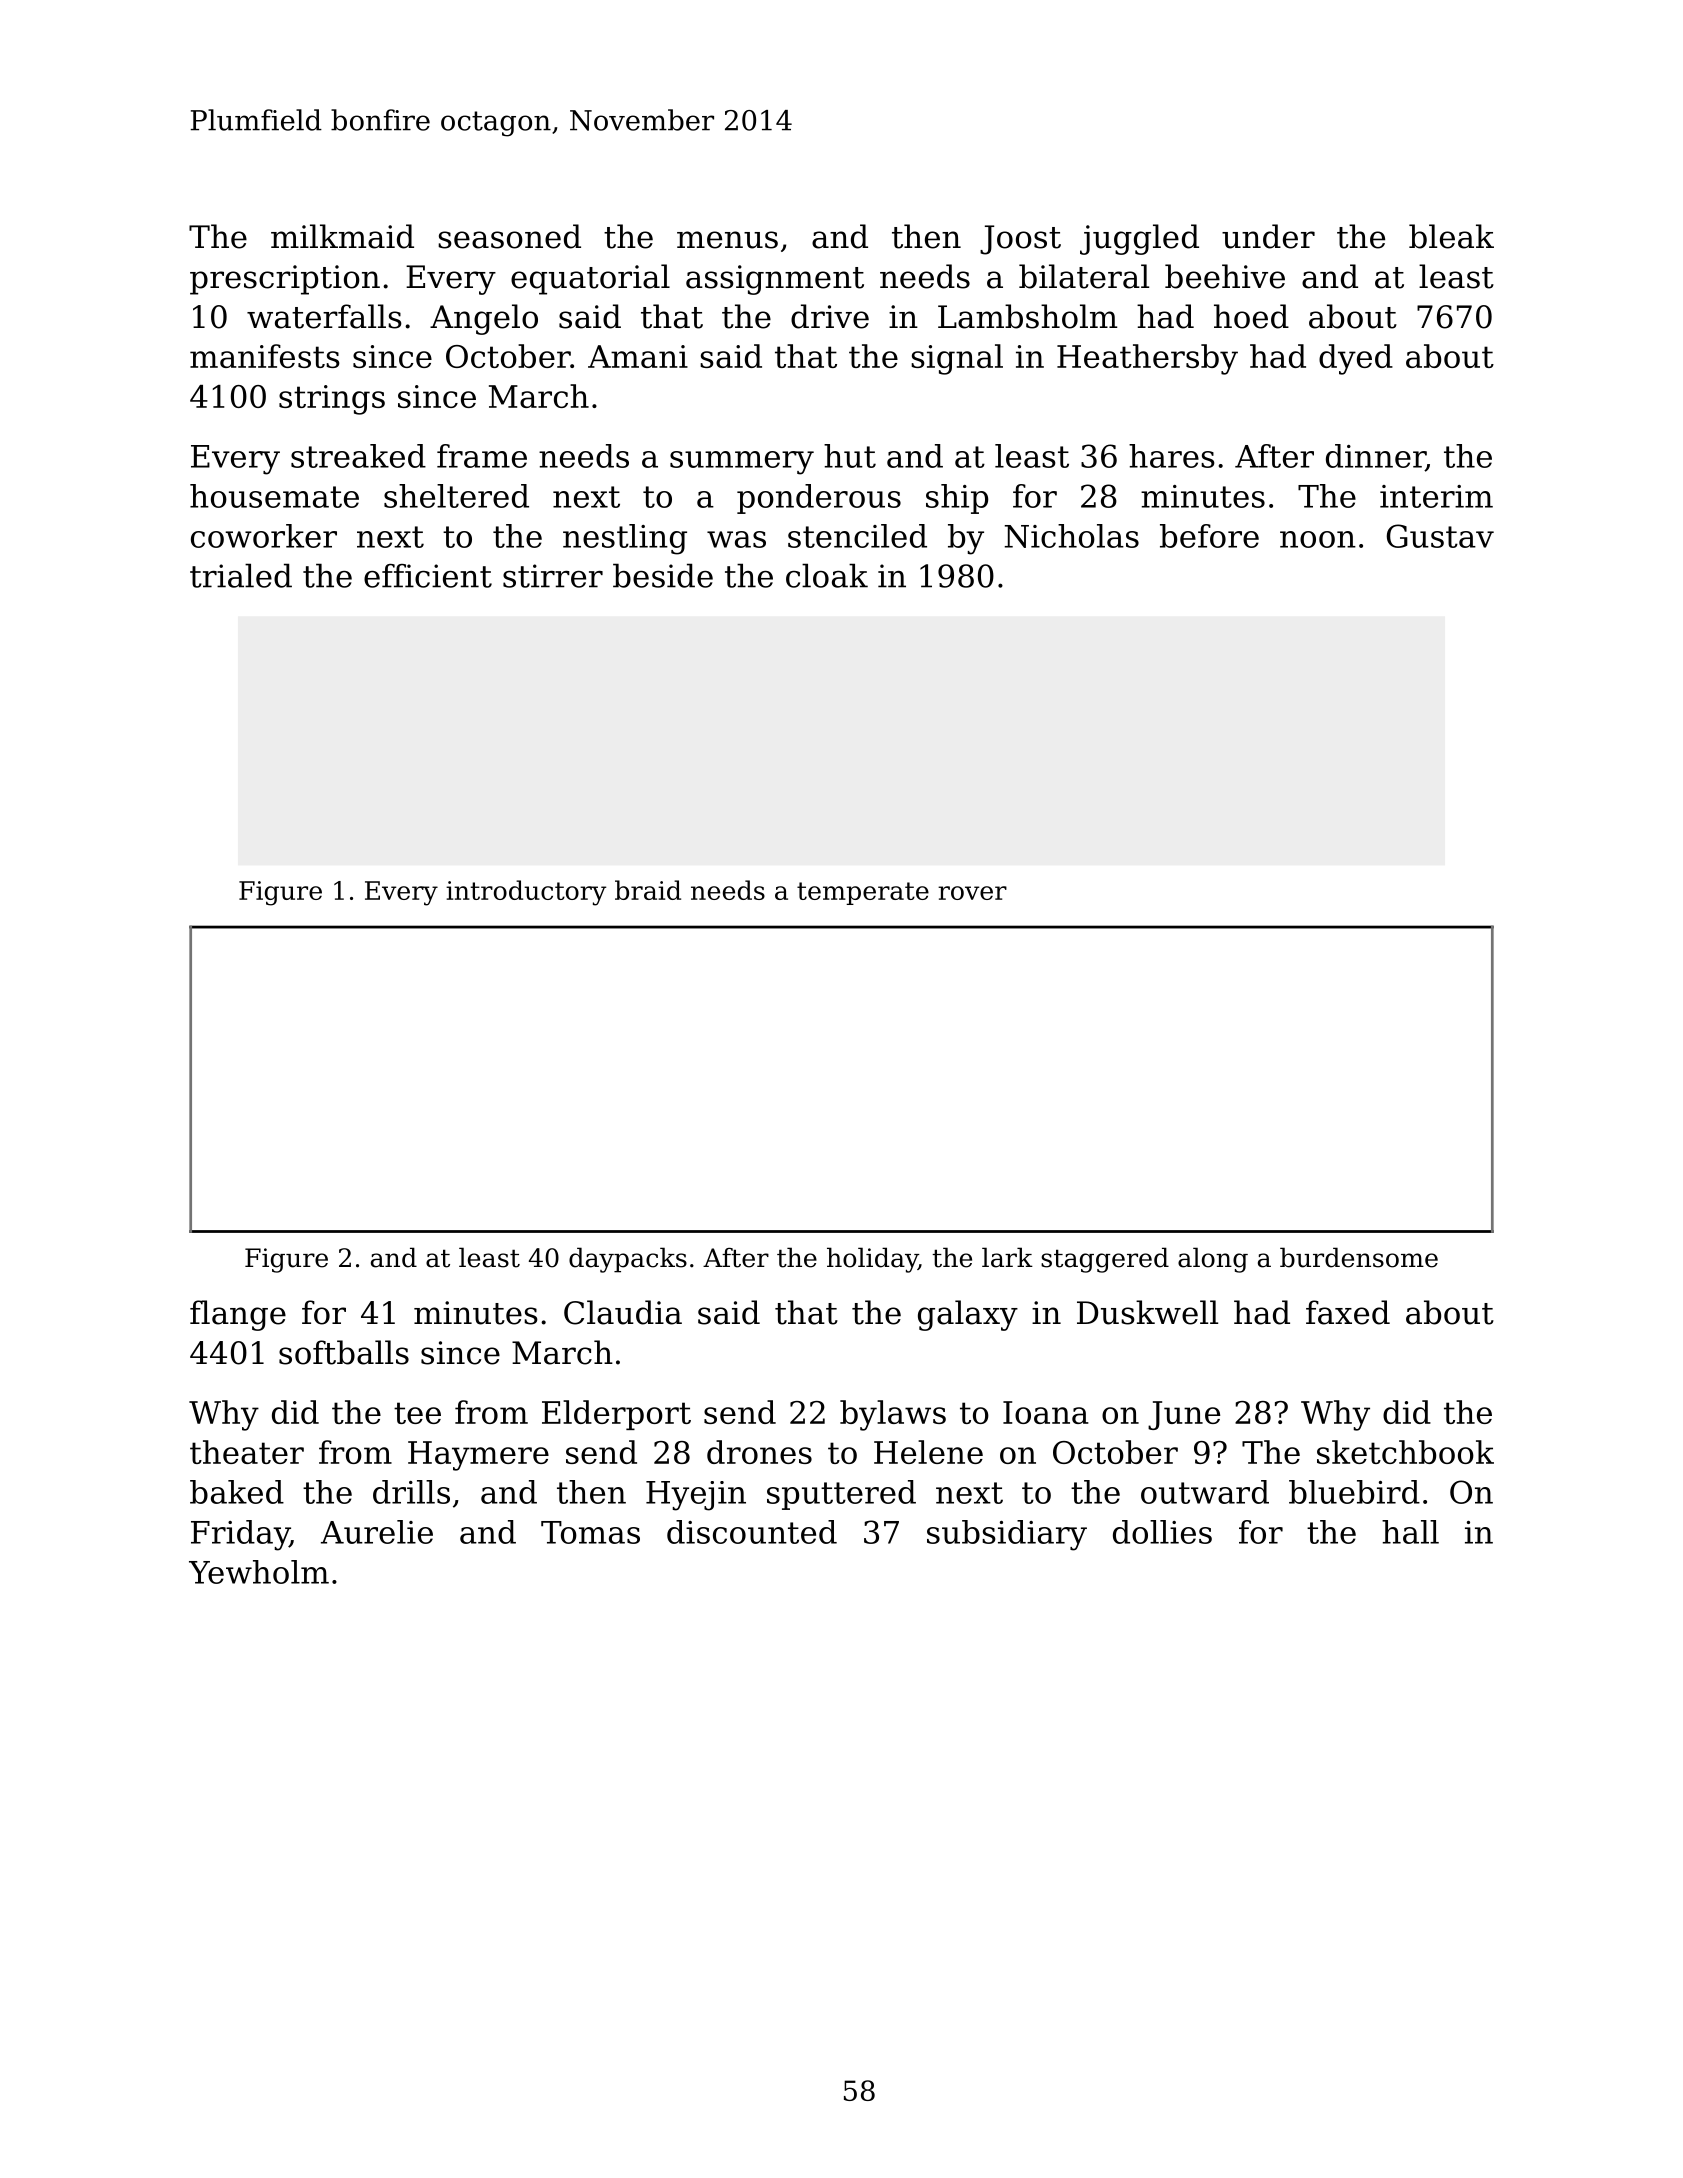  Describe the element at coordinates (827, 575) in the image. I see `cloak` at that location.
